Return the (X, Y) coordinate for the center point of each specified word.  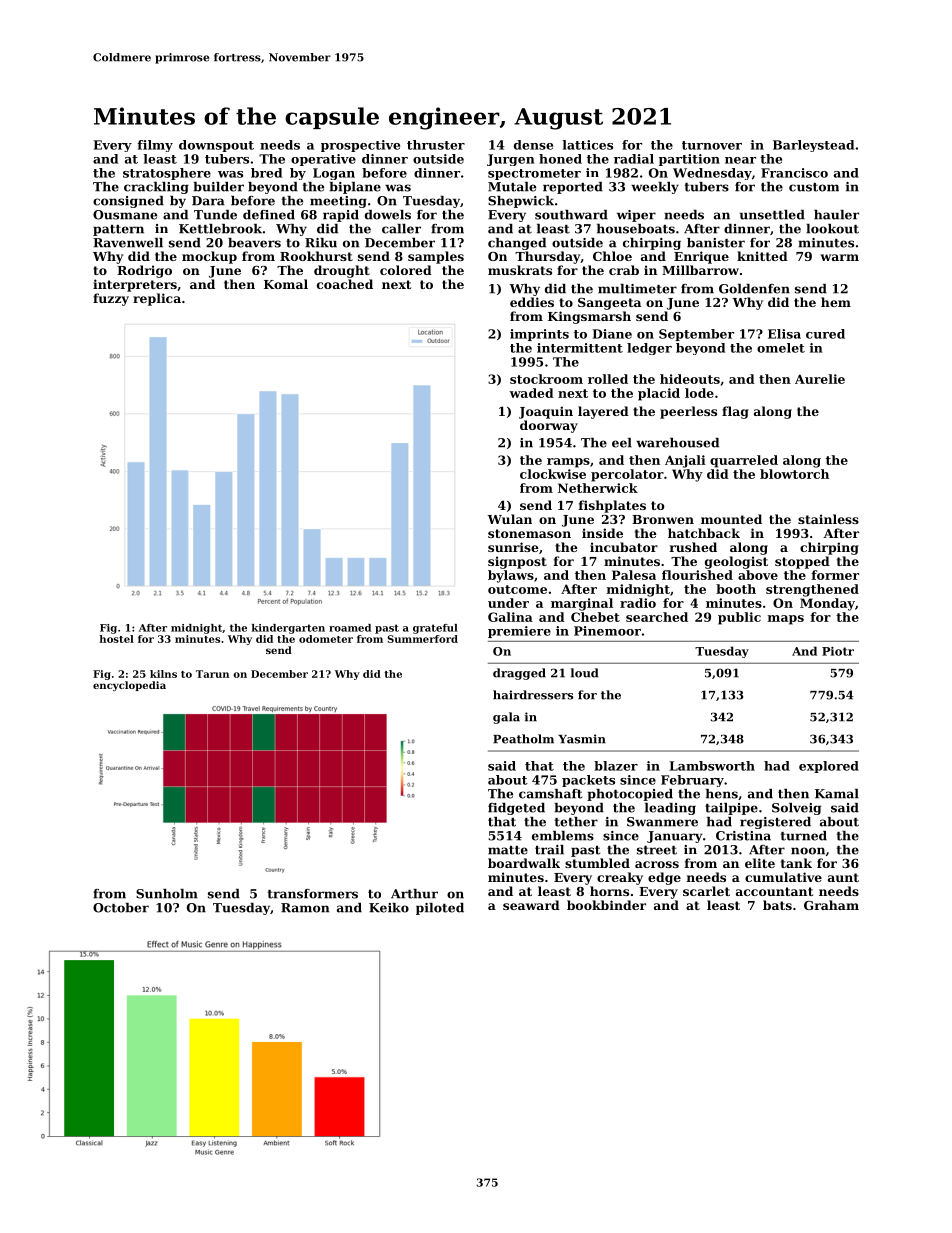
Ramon (305, 908)
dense (533, 145)
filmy (155, 146)
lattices (588, 145)
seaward (531, 905)
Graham (831, 905)
